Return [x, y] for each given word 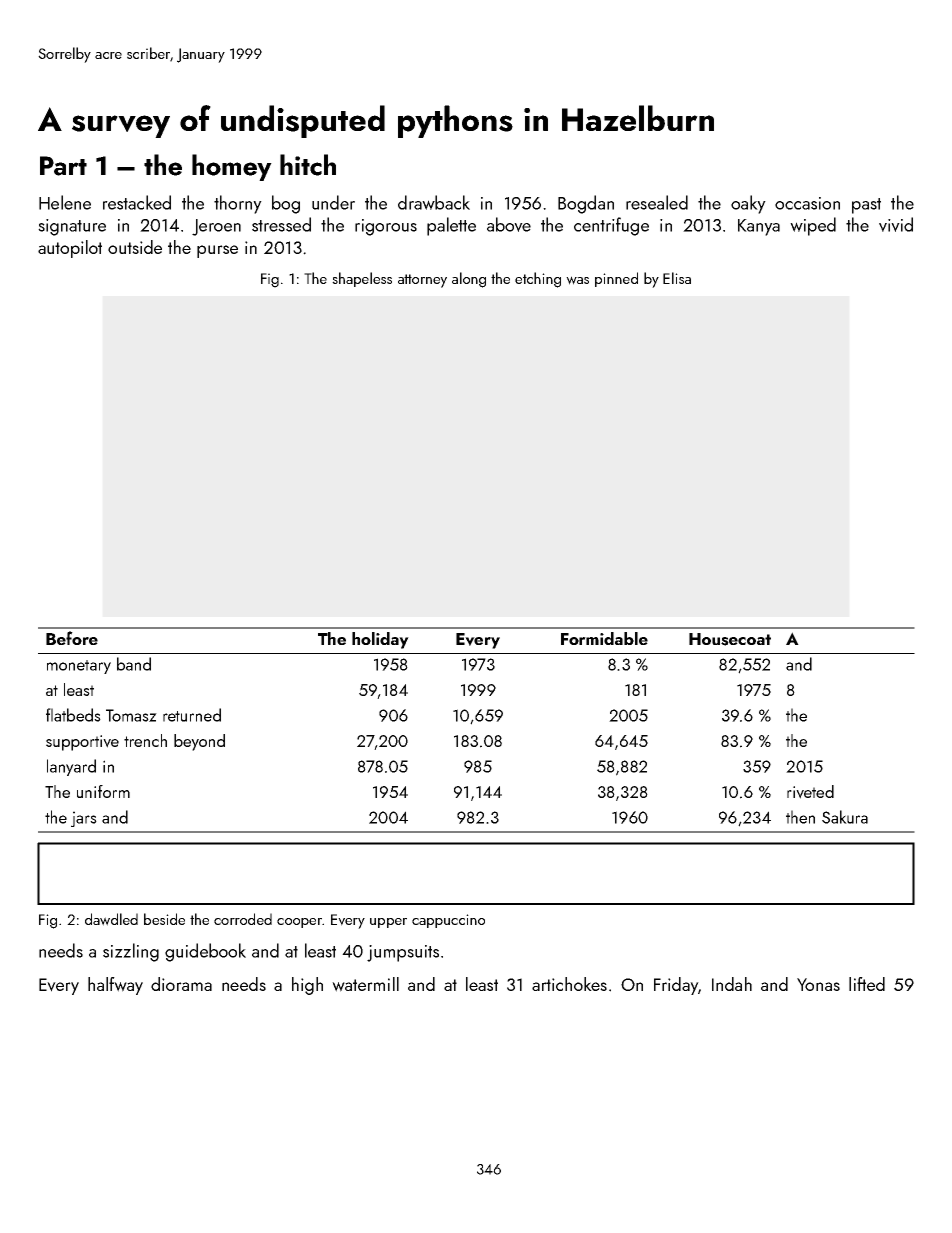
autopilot [70, 249]
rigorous [386, 227]
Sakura [845, 817]
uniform [103, 791]
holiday [380, 640]
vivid [896, 224]
